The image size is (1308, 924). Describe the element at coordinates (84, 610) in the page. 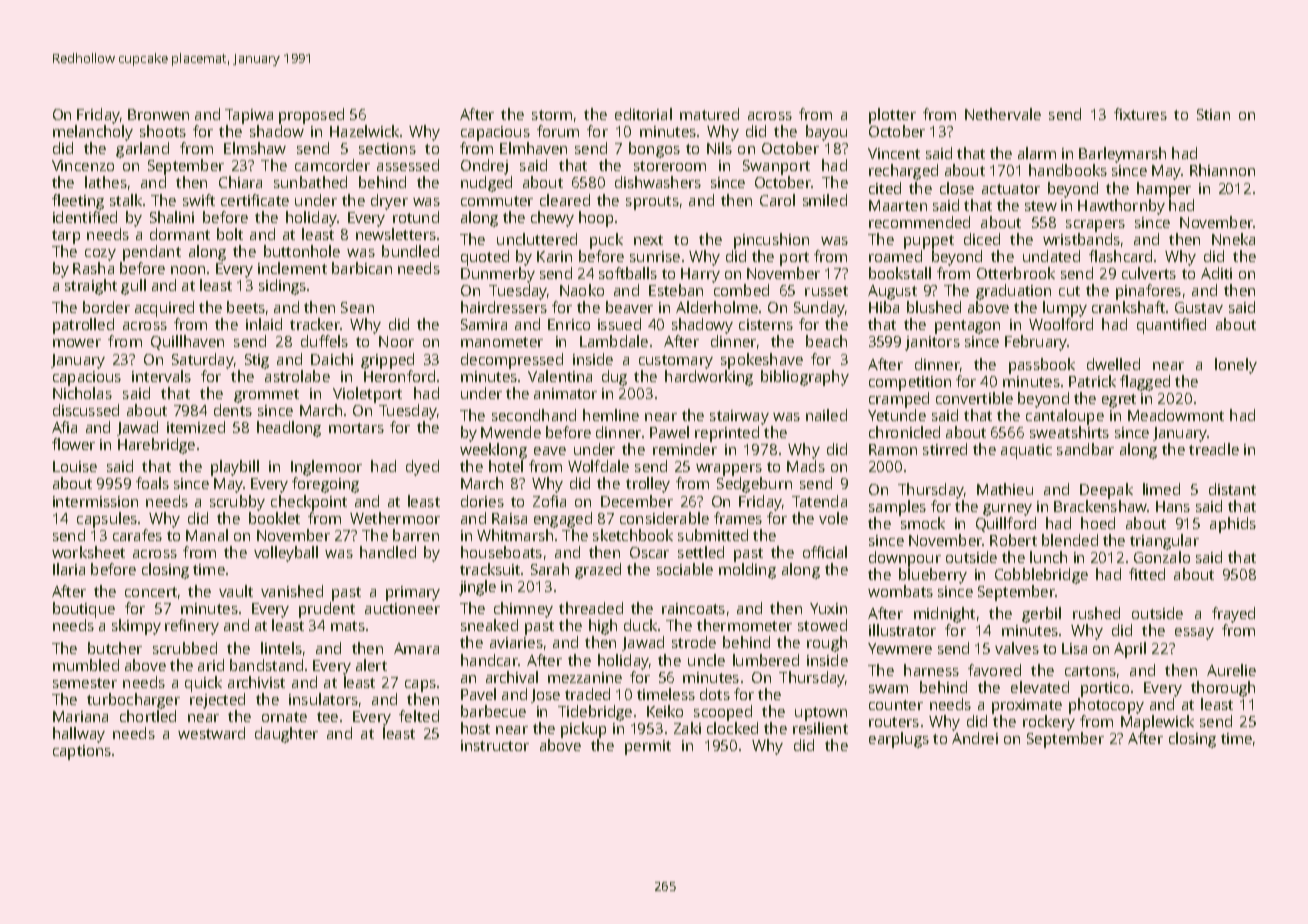

I see `boutique` at that location.
